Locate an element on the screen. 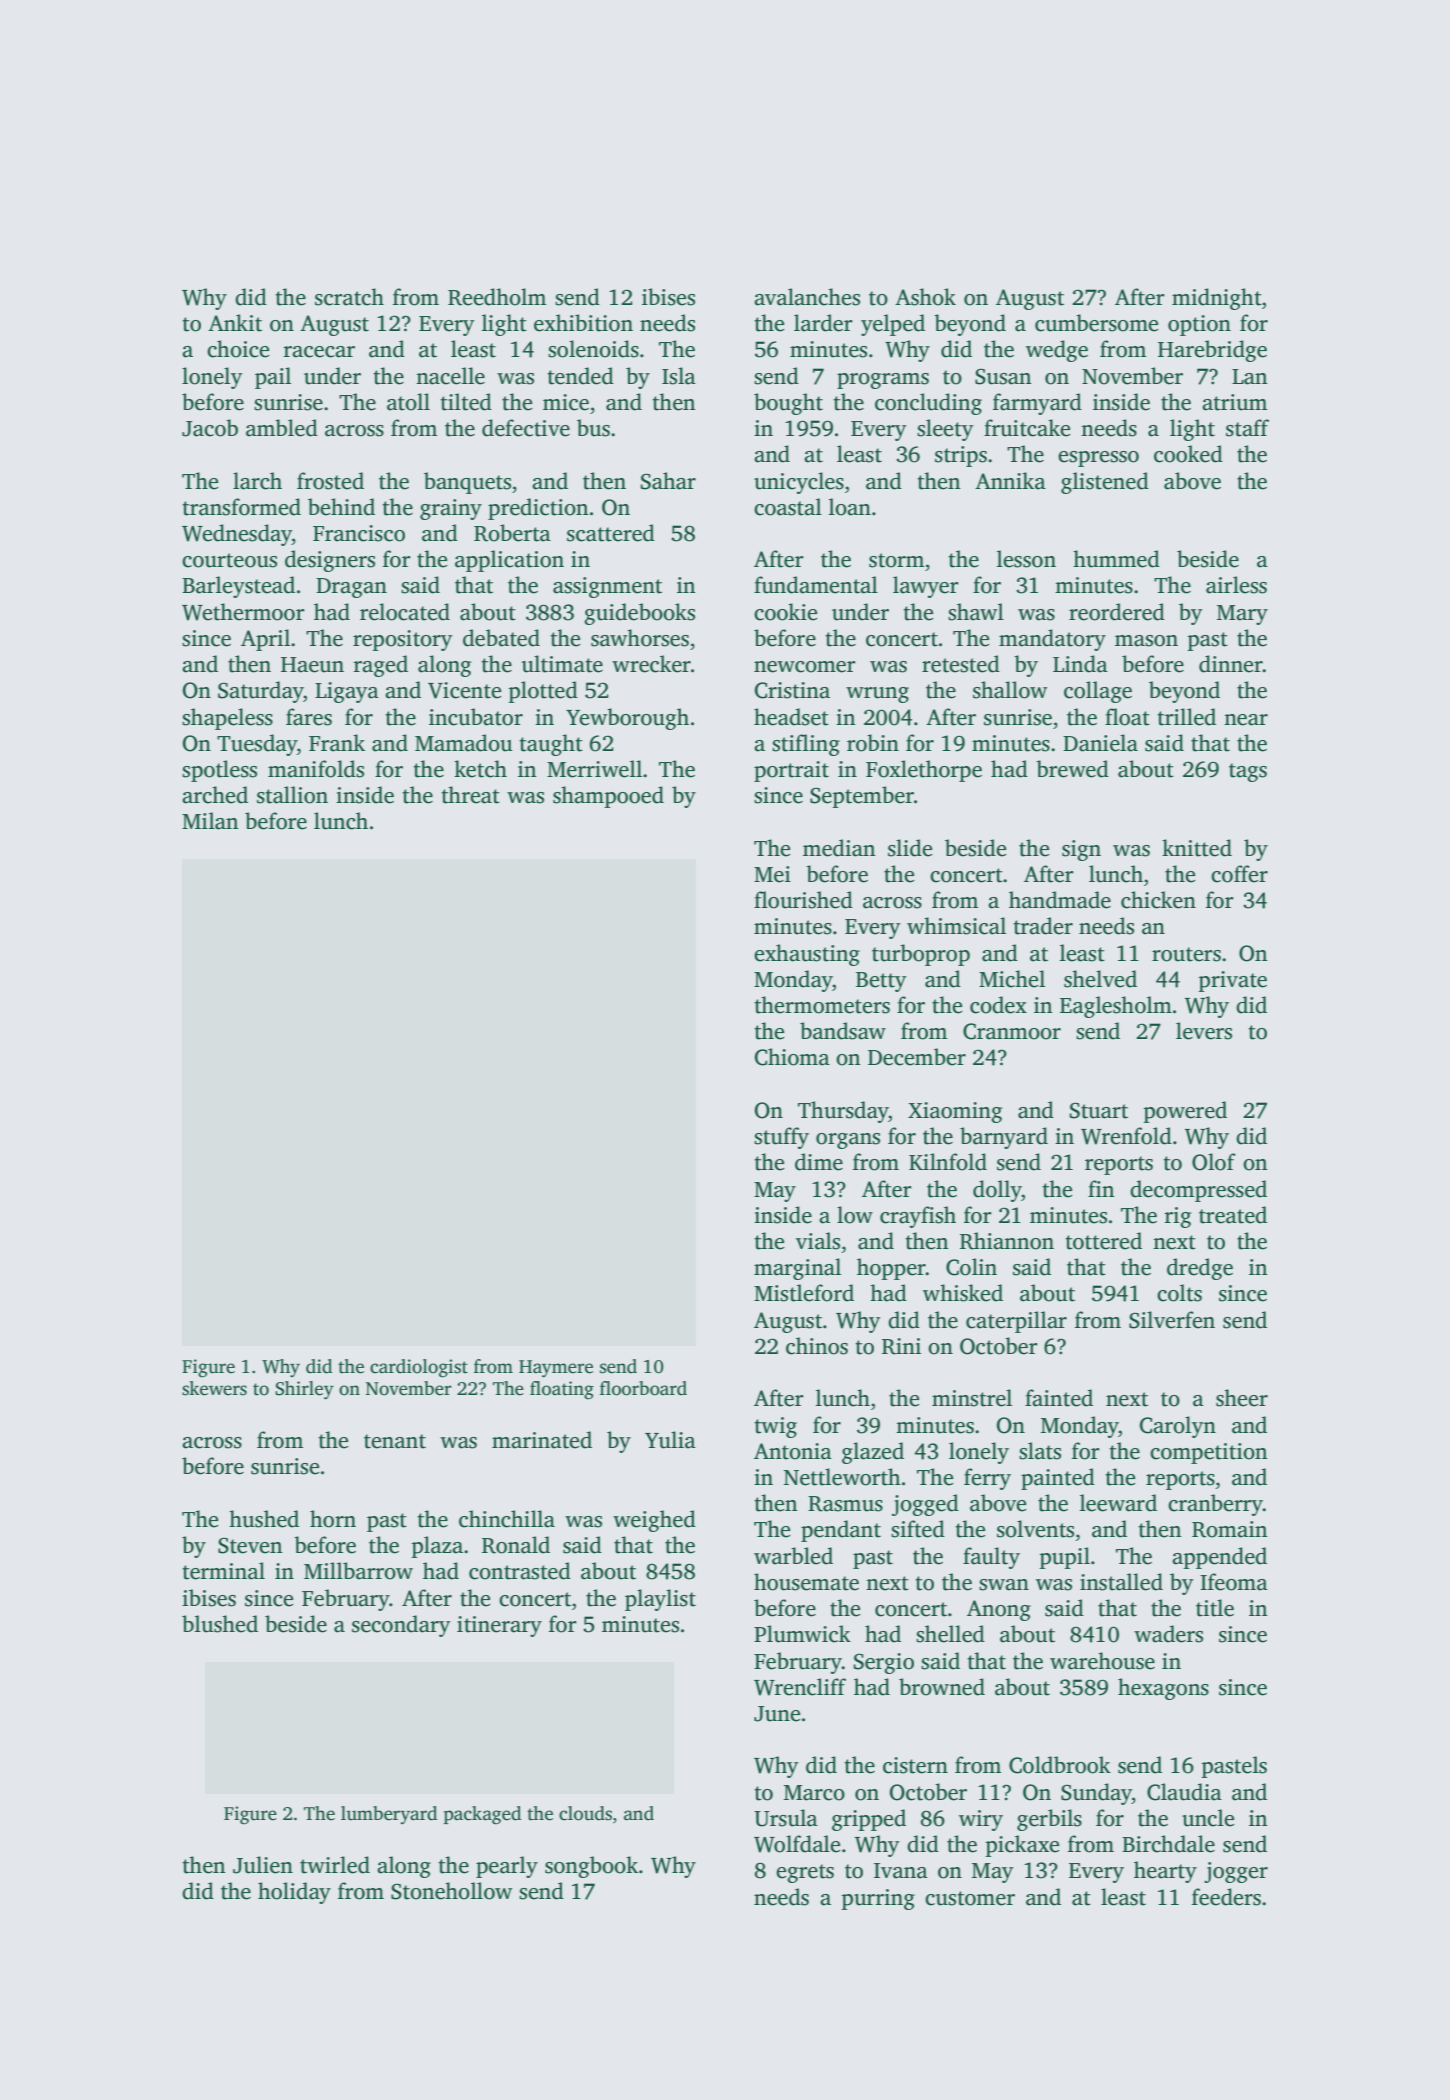  airless is located at coordinates (1236, 585).
